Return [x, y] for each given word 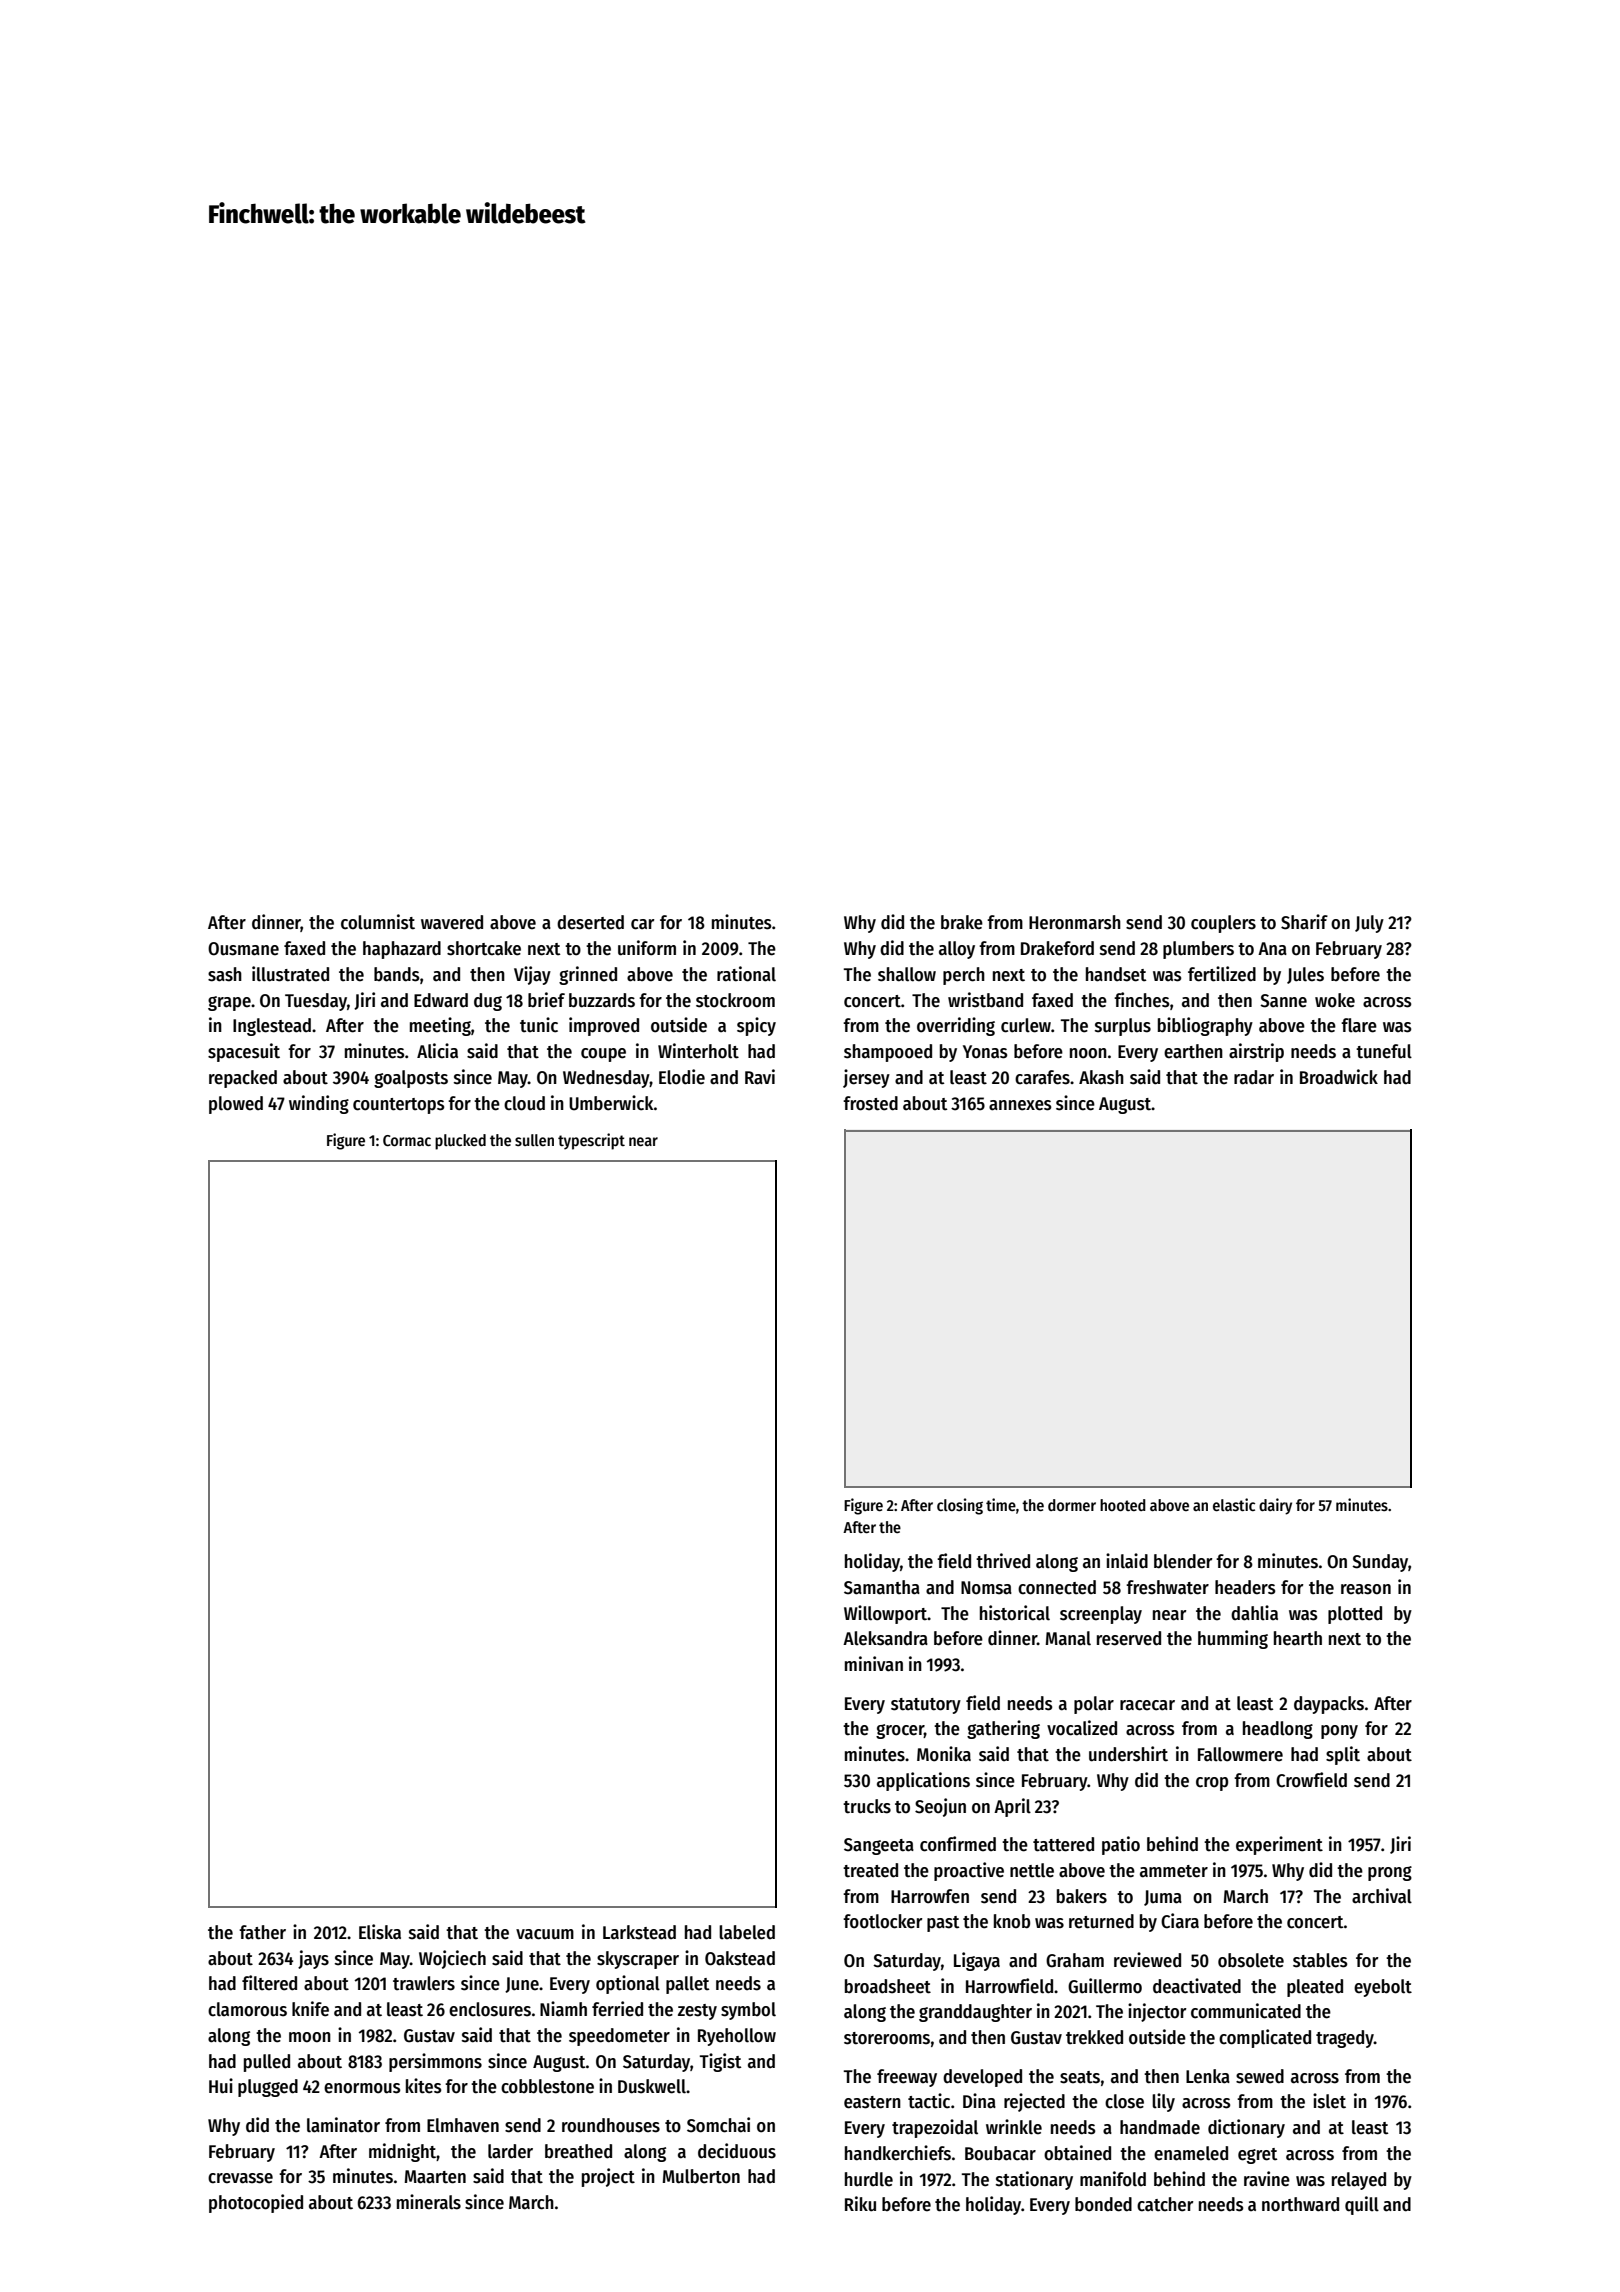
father [262, 1932]
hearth [1298, 1638]
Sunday [1380, 1563]
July [1369, 924]
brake [962, 922]
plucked [460, 1142]
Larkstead [639, 1932]
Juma [1163, 1898]
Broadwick [1339, 1077]
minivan [874, 1664]
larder [510, 2151]
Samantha [882, 1587]
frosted [870, 1103]
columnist [378, 922]
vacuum [545, 1934]
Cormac [407, 1140]
